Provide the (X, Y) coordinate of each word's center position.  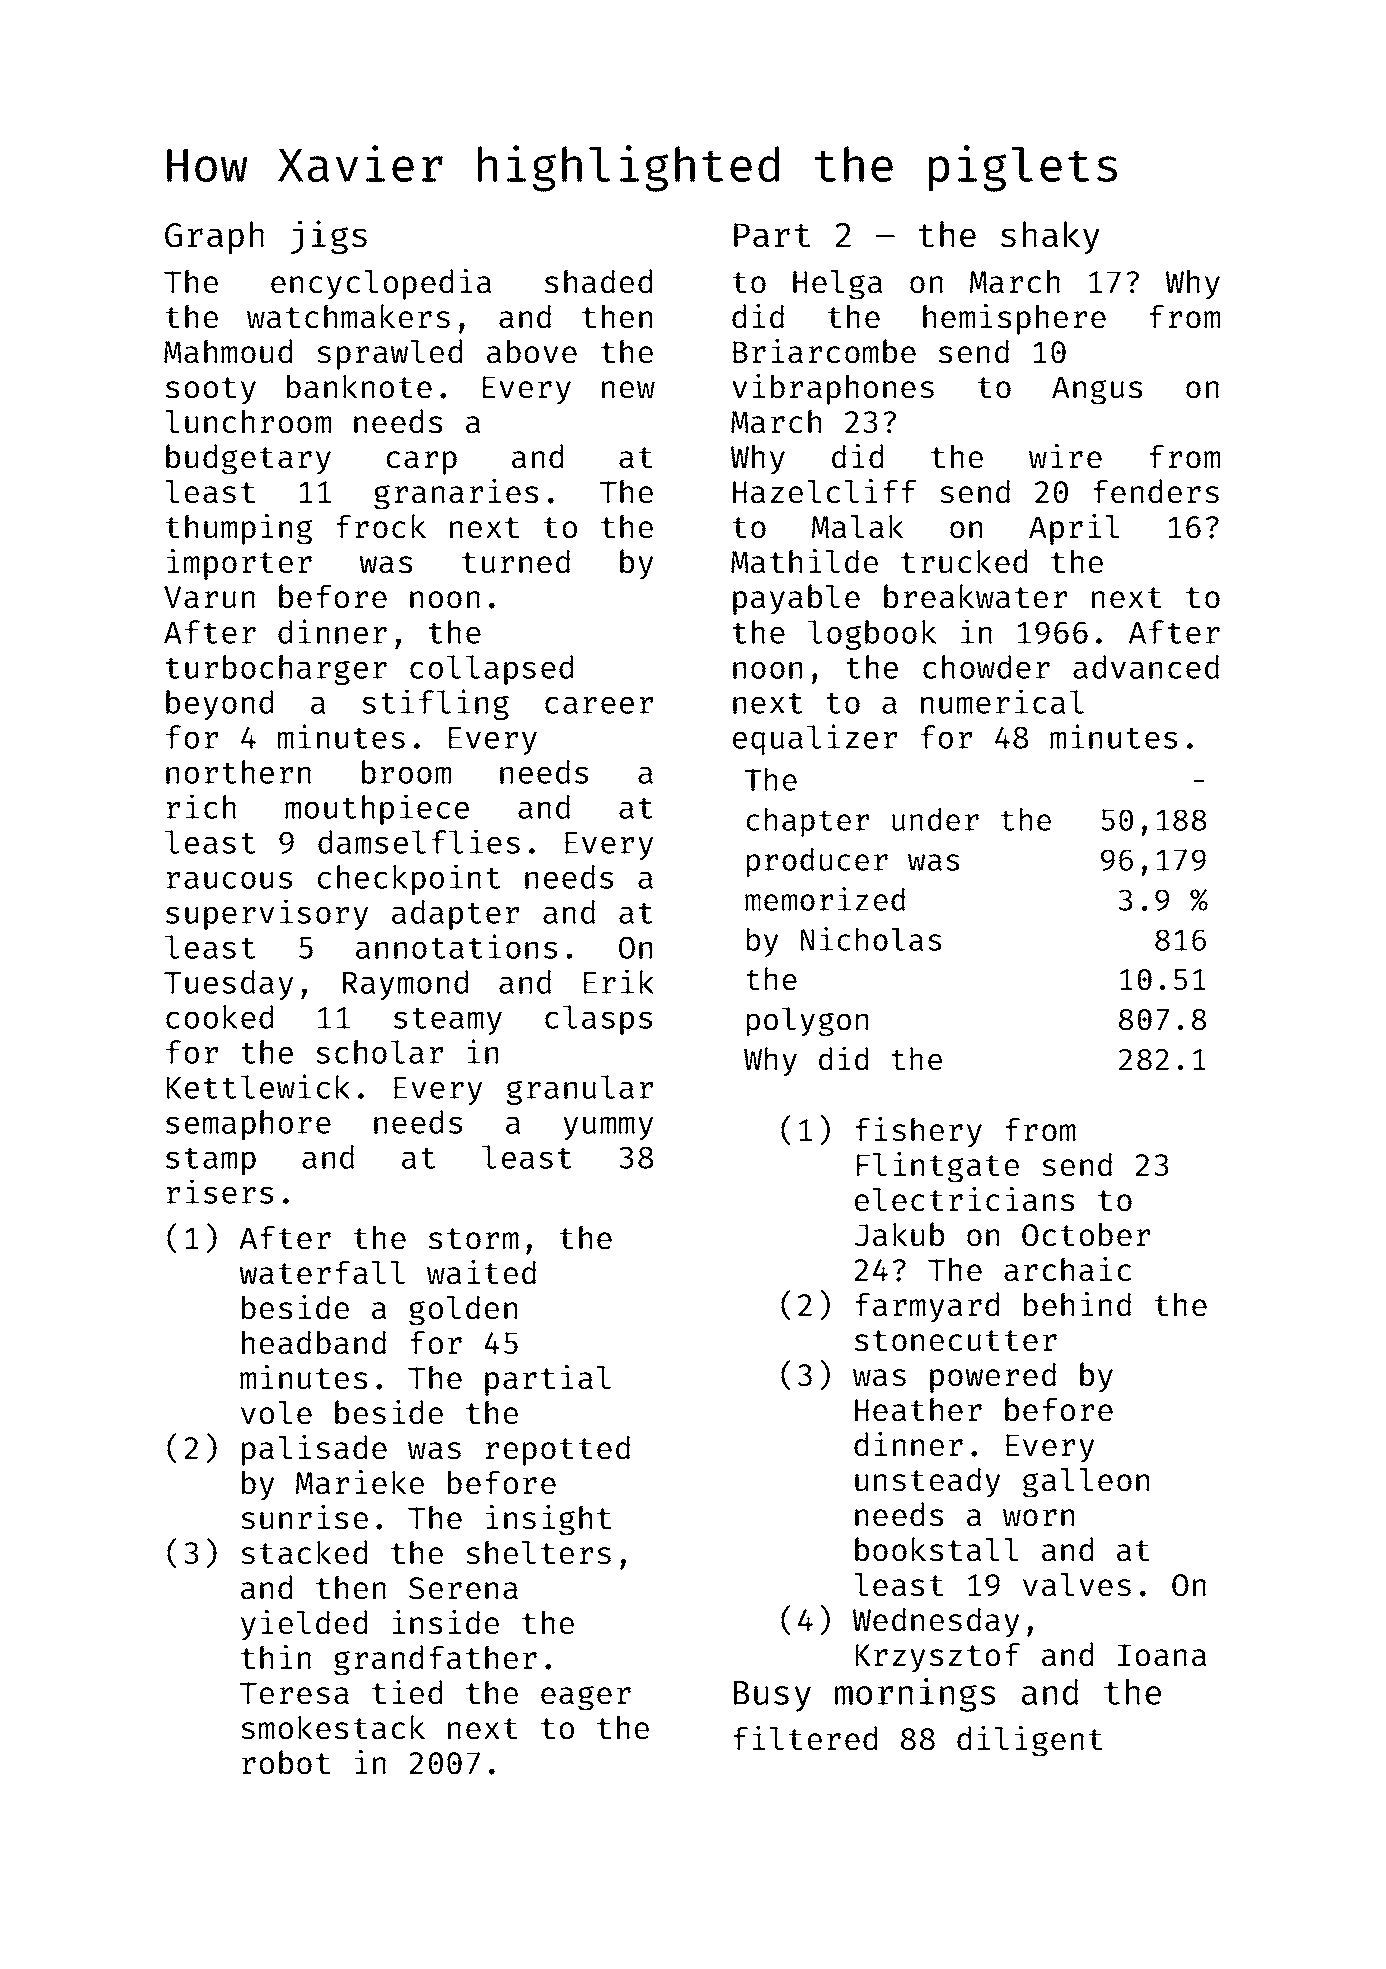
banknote (359, 386)
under (935, 819)
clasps (598, 1020)
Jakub (899, 1234)
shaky (1050, 237)
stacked (304, 1552)
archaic (1067, 1269)
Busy (772, 1696)
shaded (598, 281)
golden (463, 1310)
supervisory (267, 914)
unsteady (927, 1482)
